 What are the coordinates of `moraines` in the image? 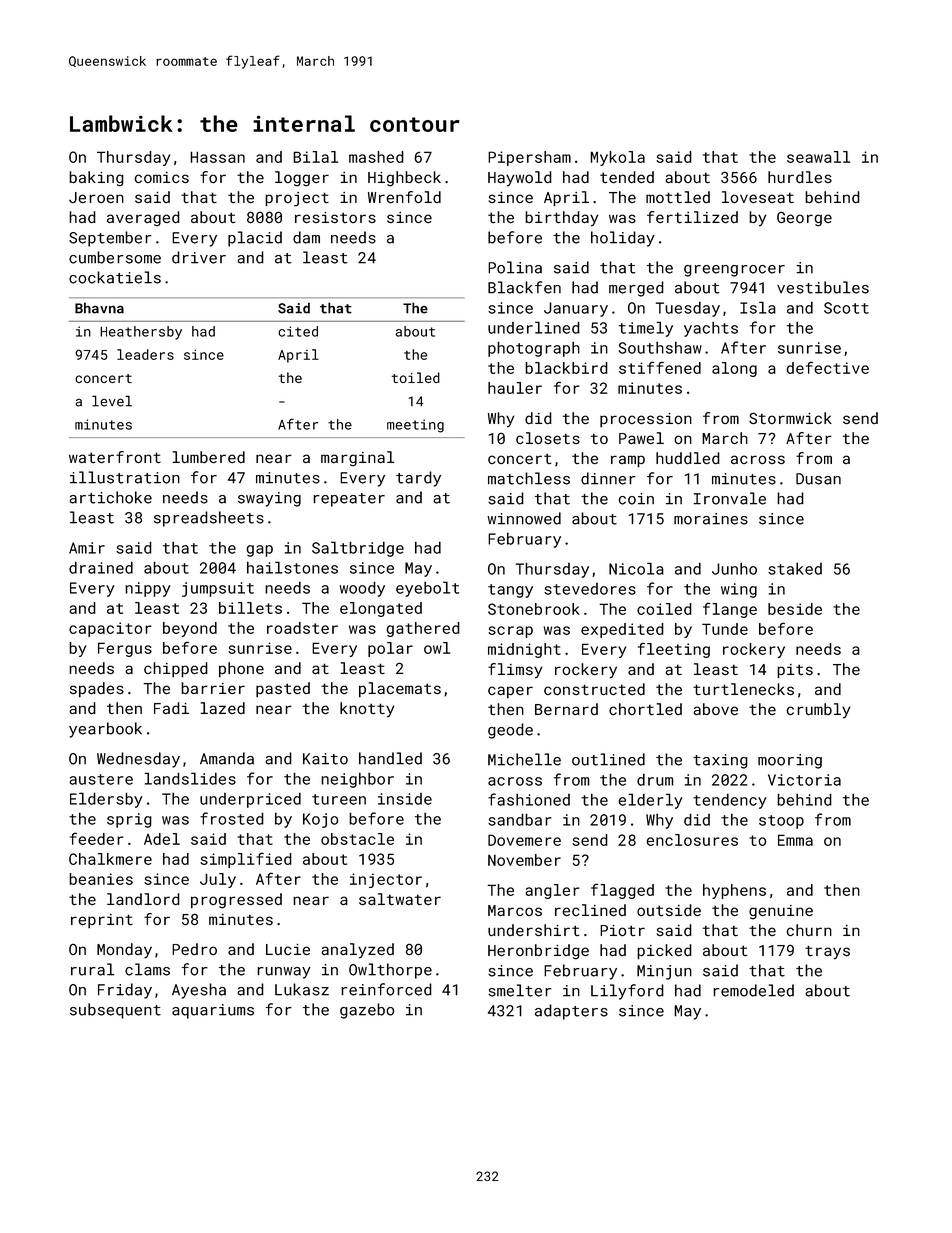 It's located at (711, 519).
